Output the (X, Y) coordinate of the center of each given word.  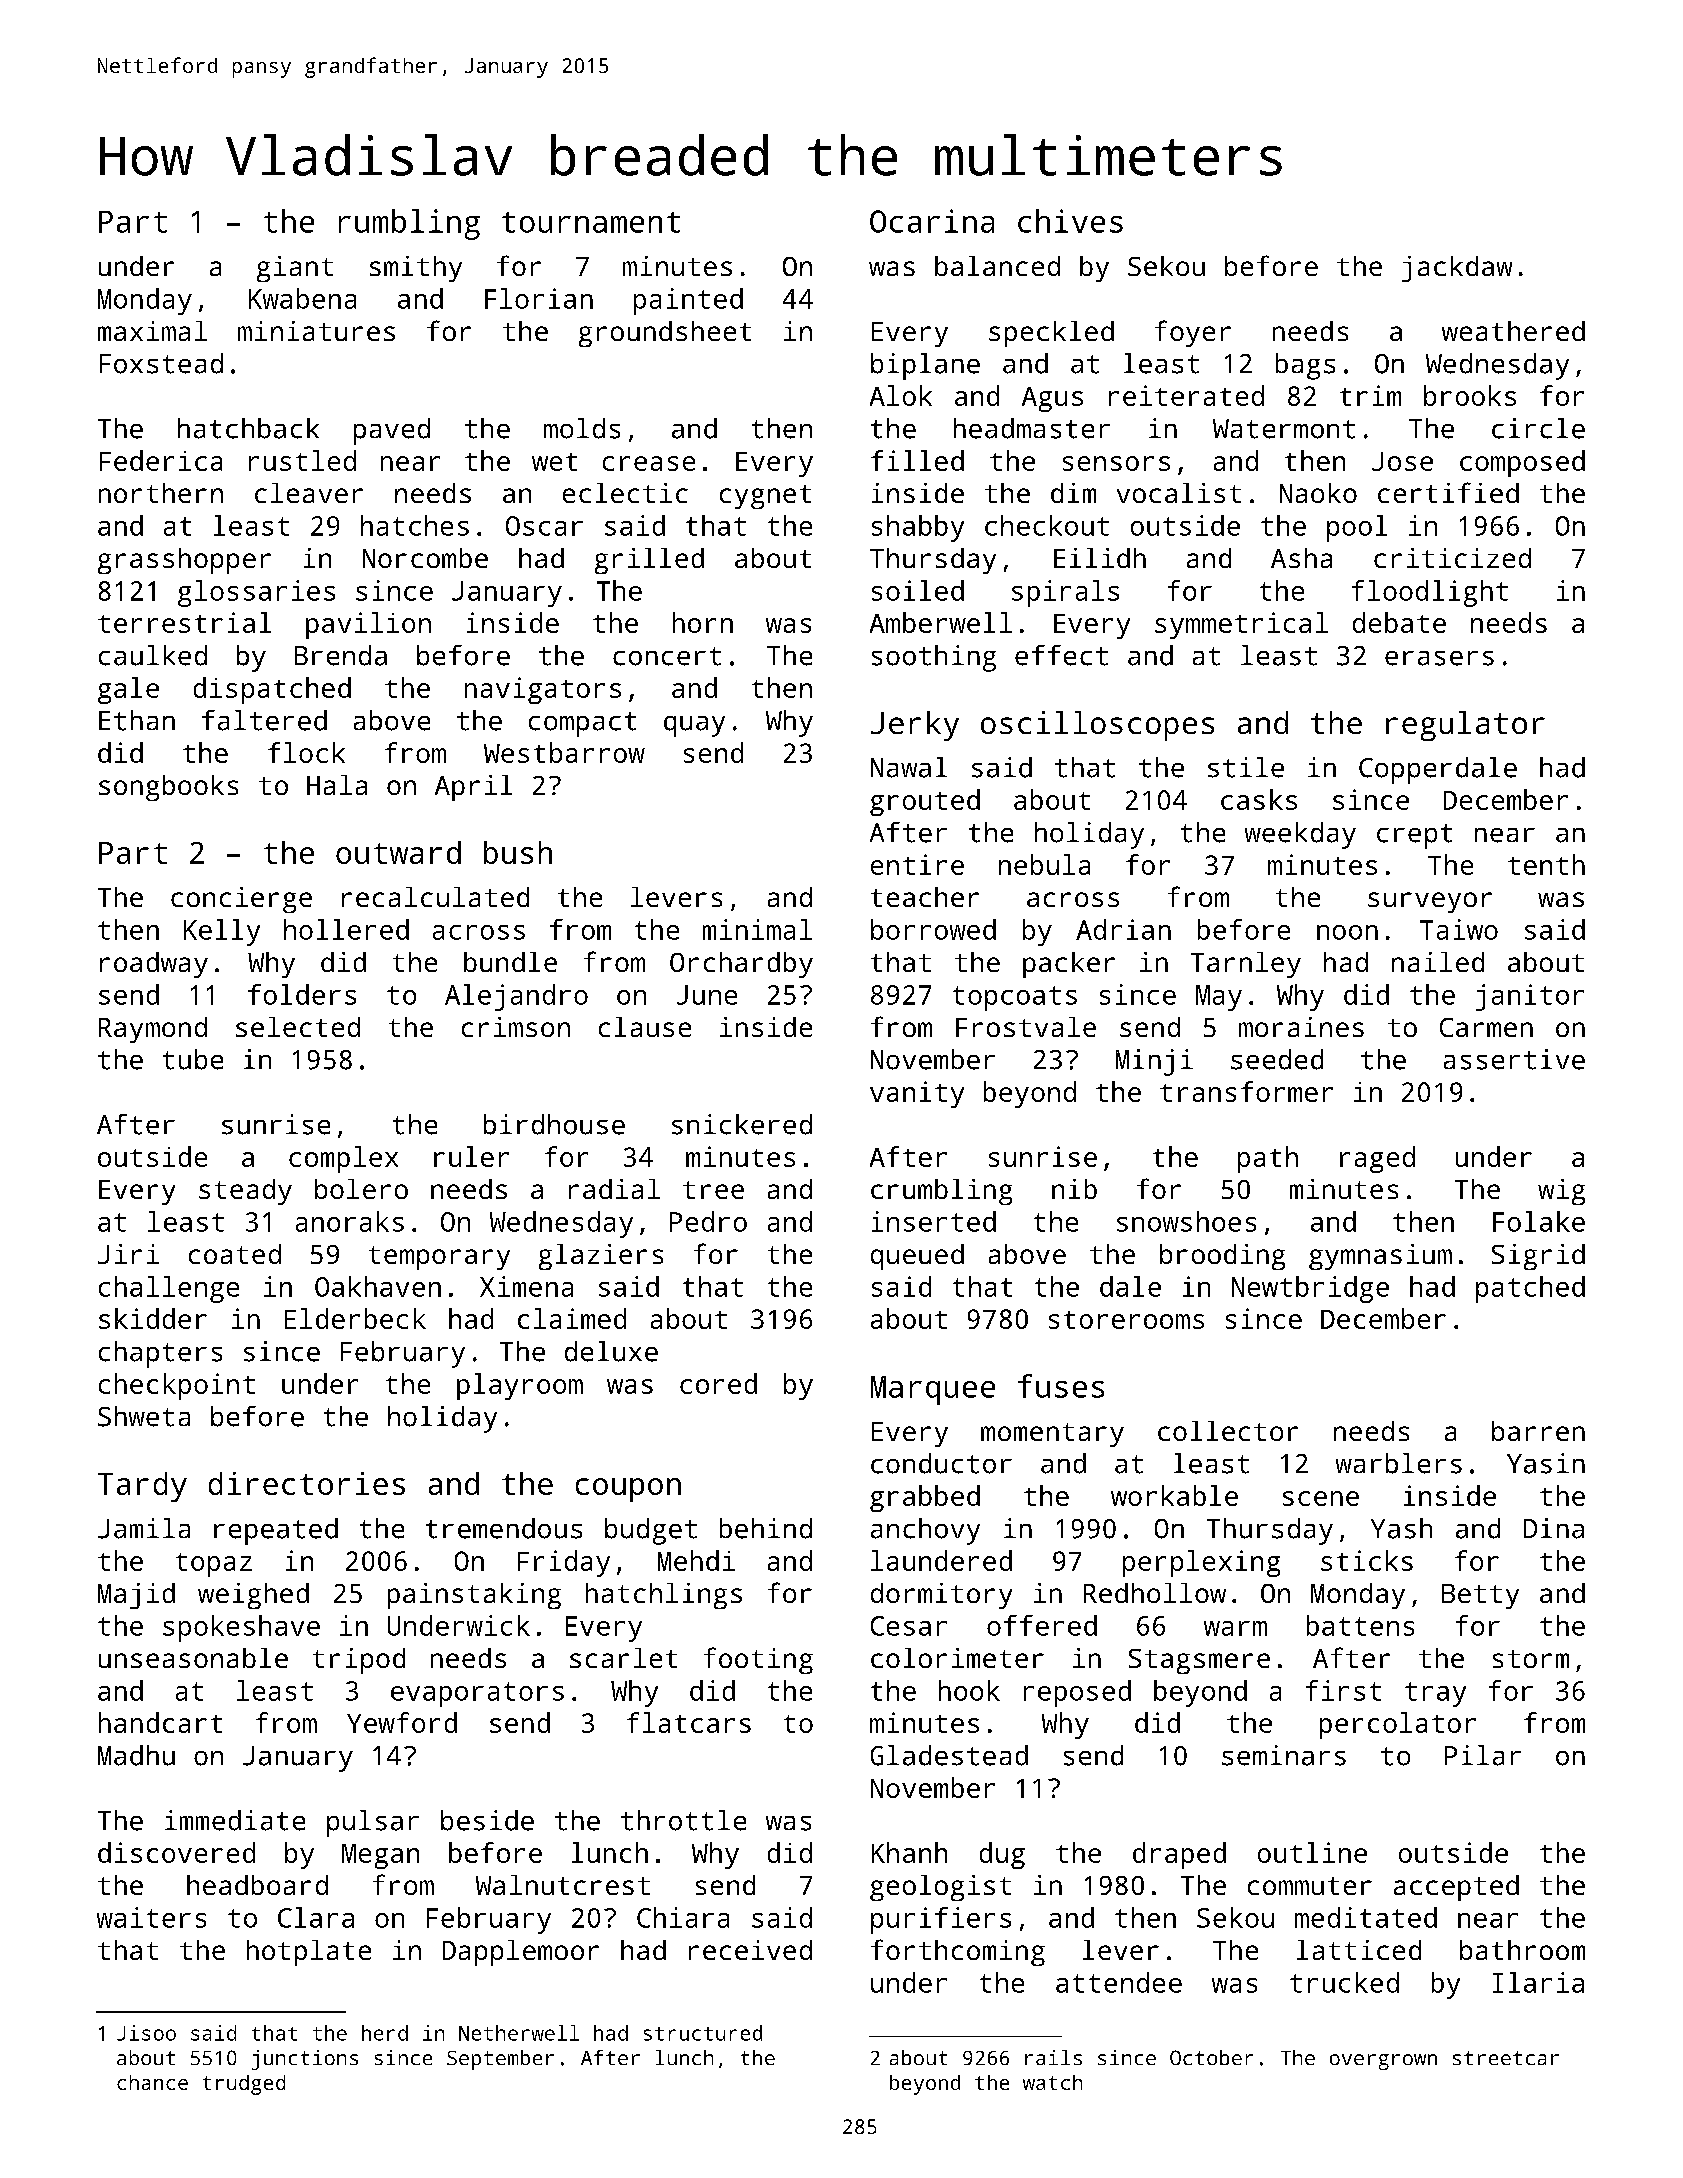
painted (688, 301)
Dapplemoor (521, 1953)
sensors (1116, 463)
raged (1377, 1159)
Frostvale (1026, 1027)
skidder (153, 1318)
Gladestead (949, 1755)
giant (295, 269)
